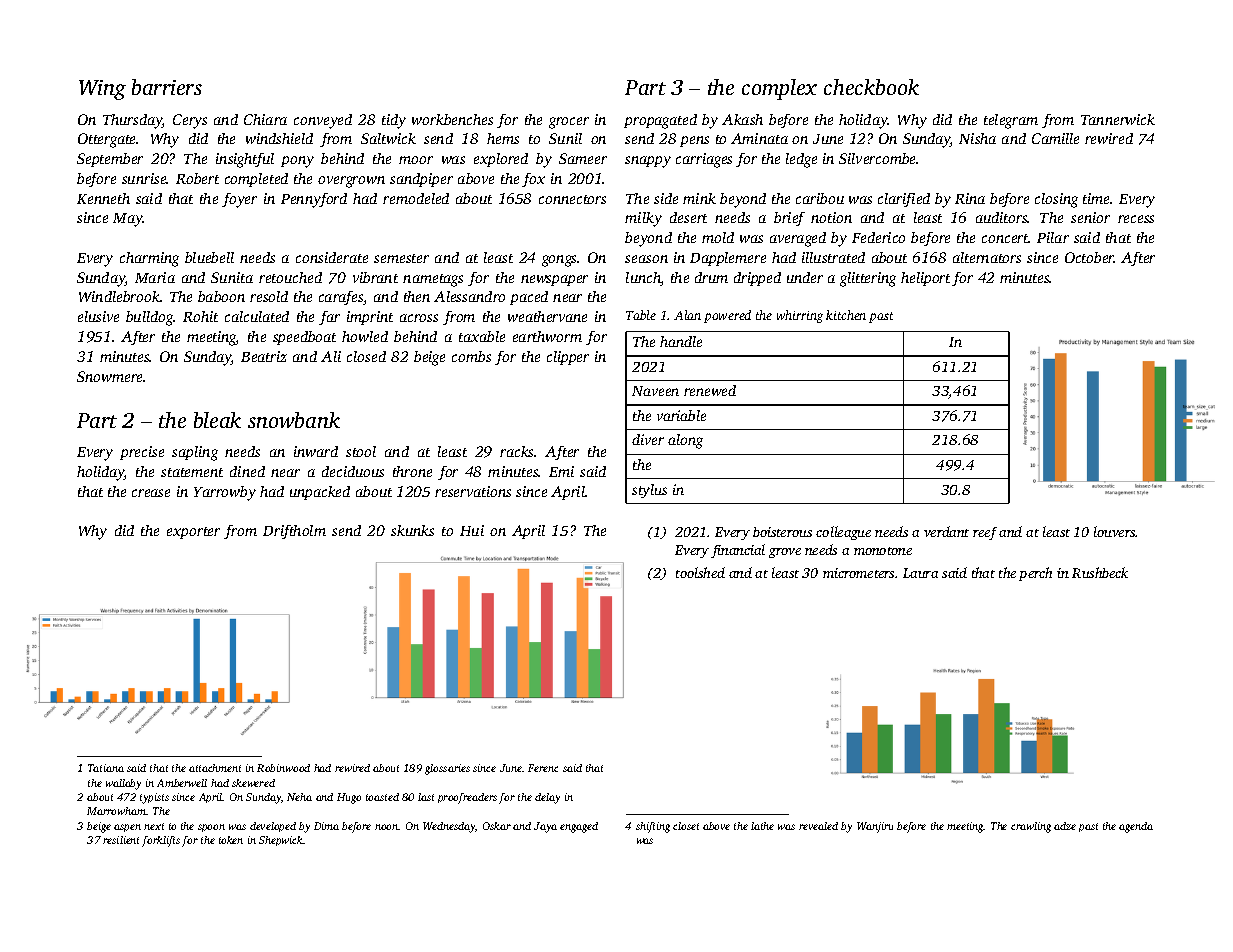 The height and width of the image is (952, 1233). Describe the element at coordinates (878, 237) in the image. I see `Federico` at that location.
